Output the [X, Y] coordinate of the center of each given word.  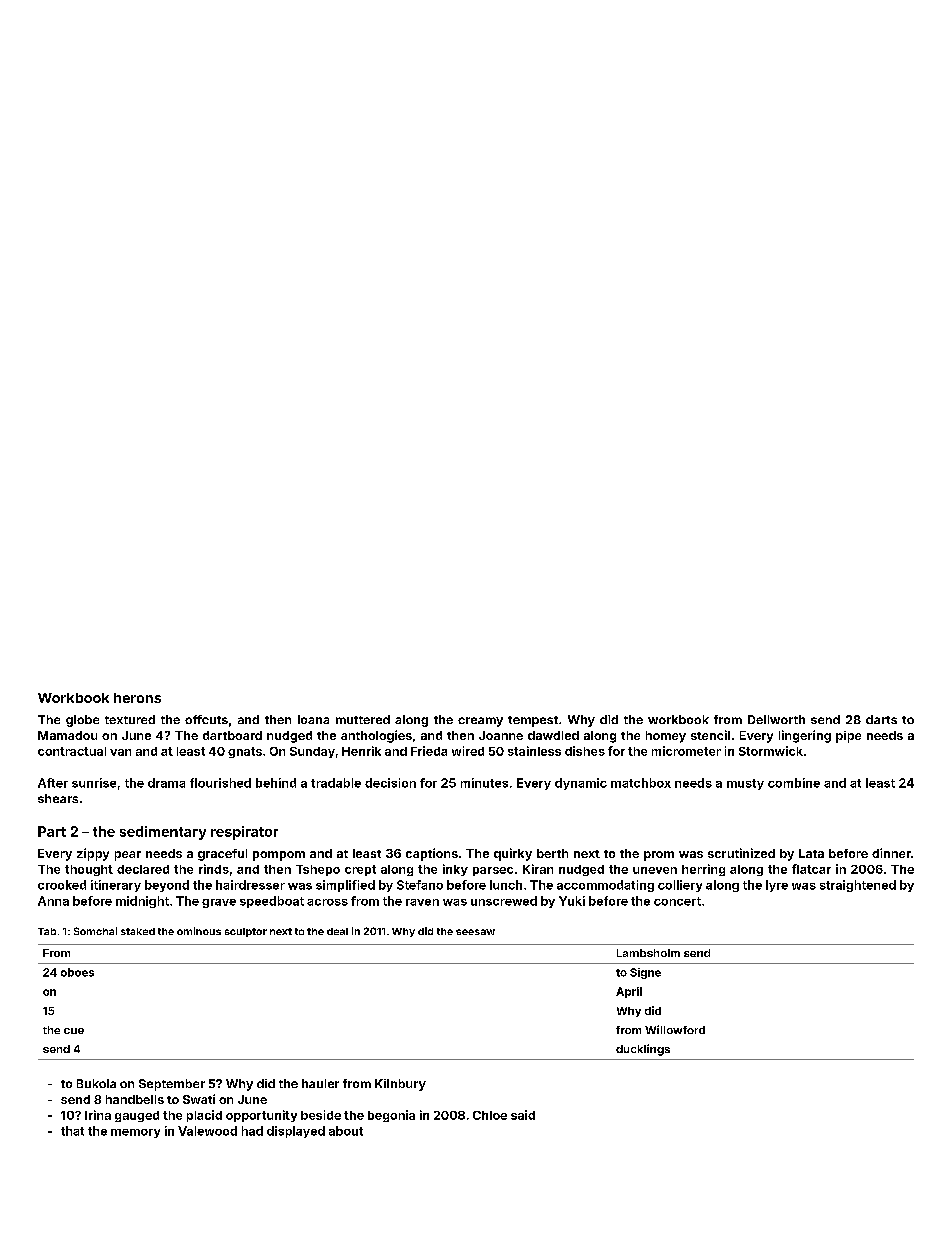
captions [432, 854]
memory [135, 1133]
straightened [858, 886]
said [523, 1115]
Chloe [490, 1115]
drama [166, 783]
